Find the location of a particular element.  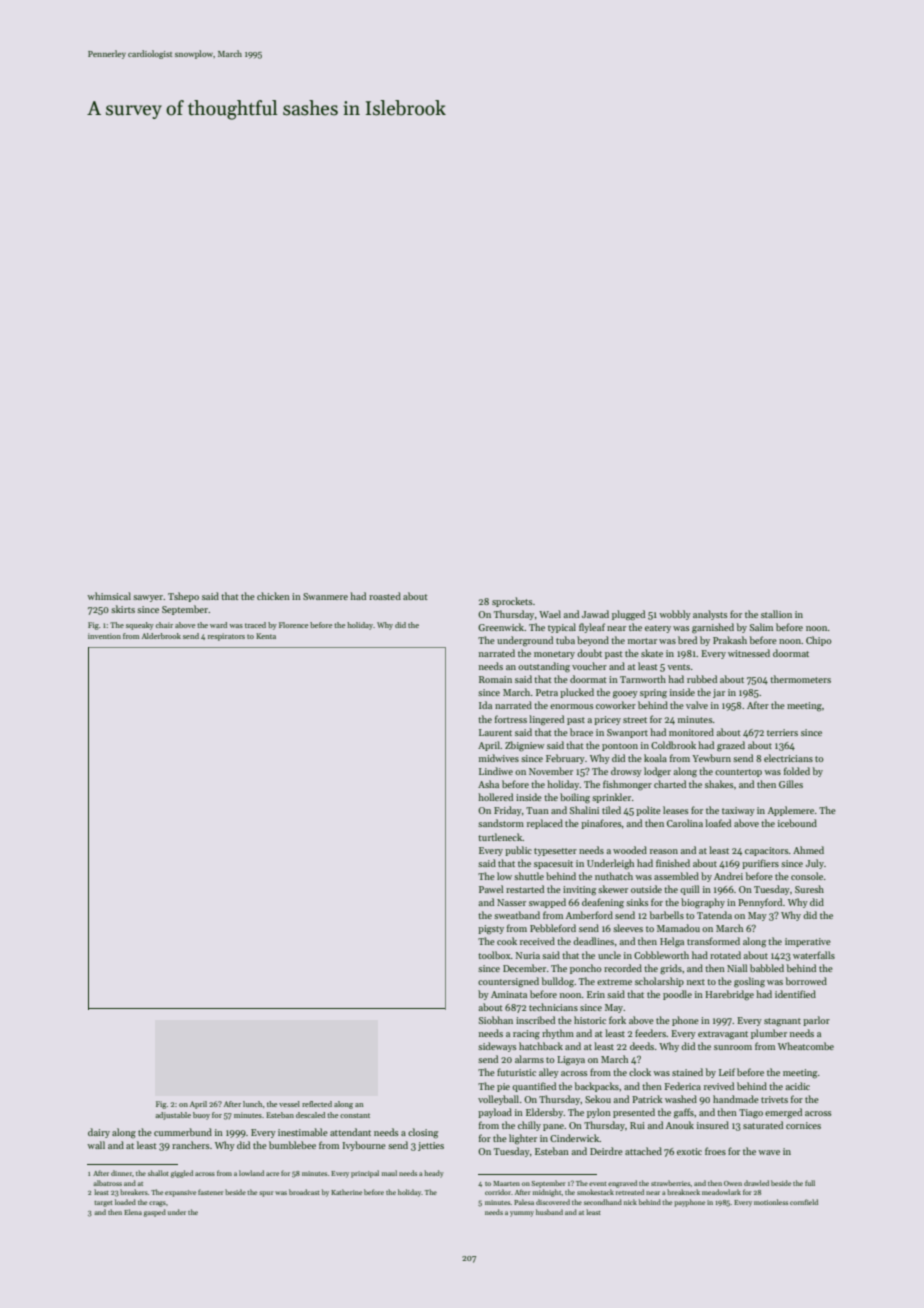

Kenta is located at coordinates (266, 636).
